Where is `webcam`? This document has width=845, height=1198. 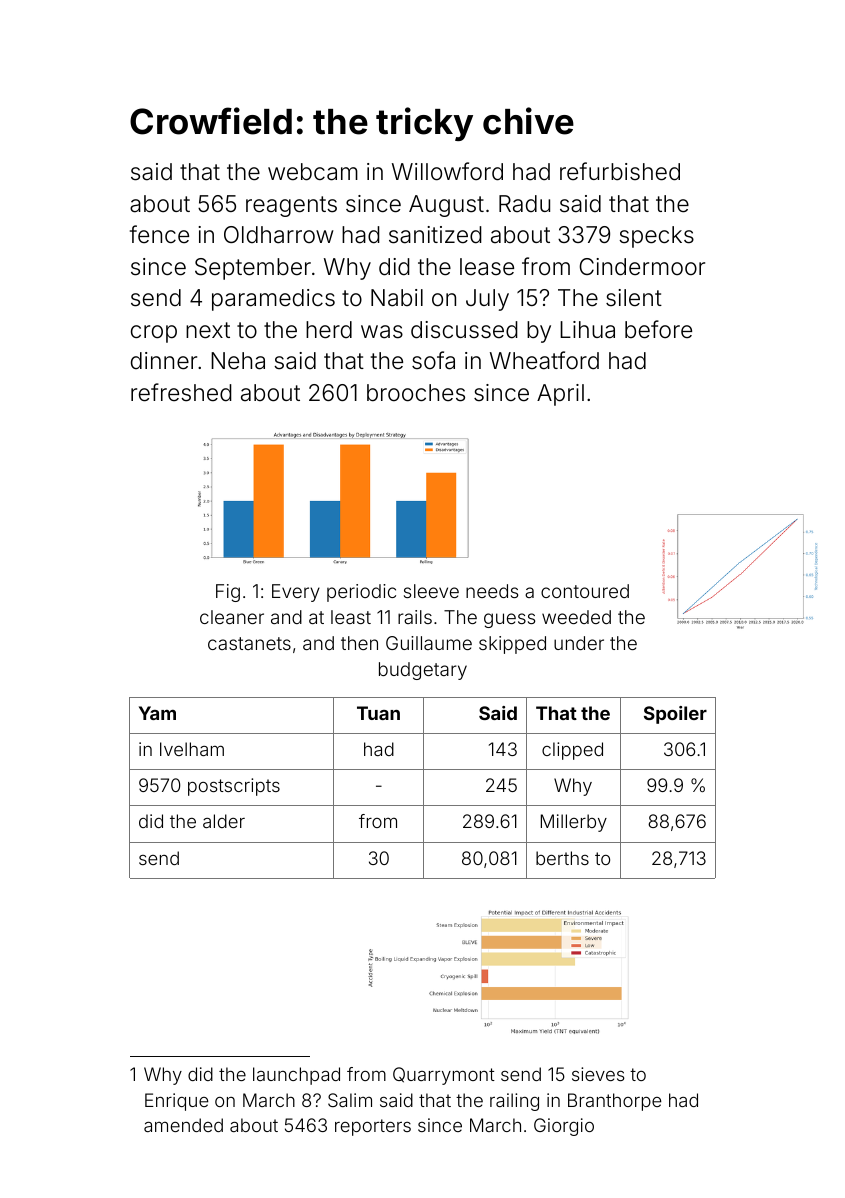 webcam is located at coordinates (313, 172).
